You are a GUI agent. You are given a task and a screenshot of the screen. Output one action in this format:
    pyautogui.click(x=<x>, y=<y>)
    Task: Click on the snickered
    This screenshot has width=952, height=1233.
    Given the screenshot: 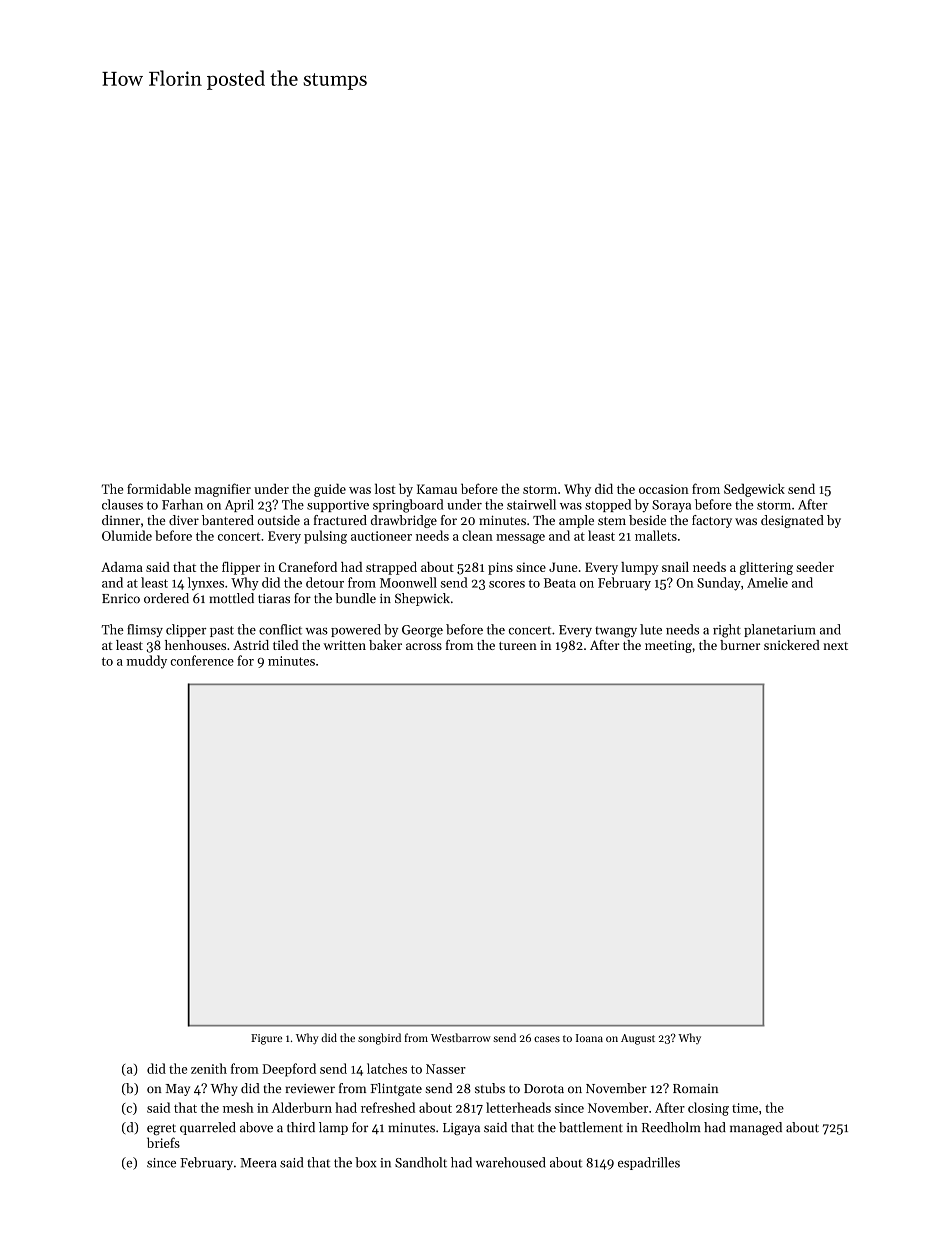 What is the action you would take?
    pyautogui.click(x=792, y=645)
